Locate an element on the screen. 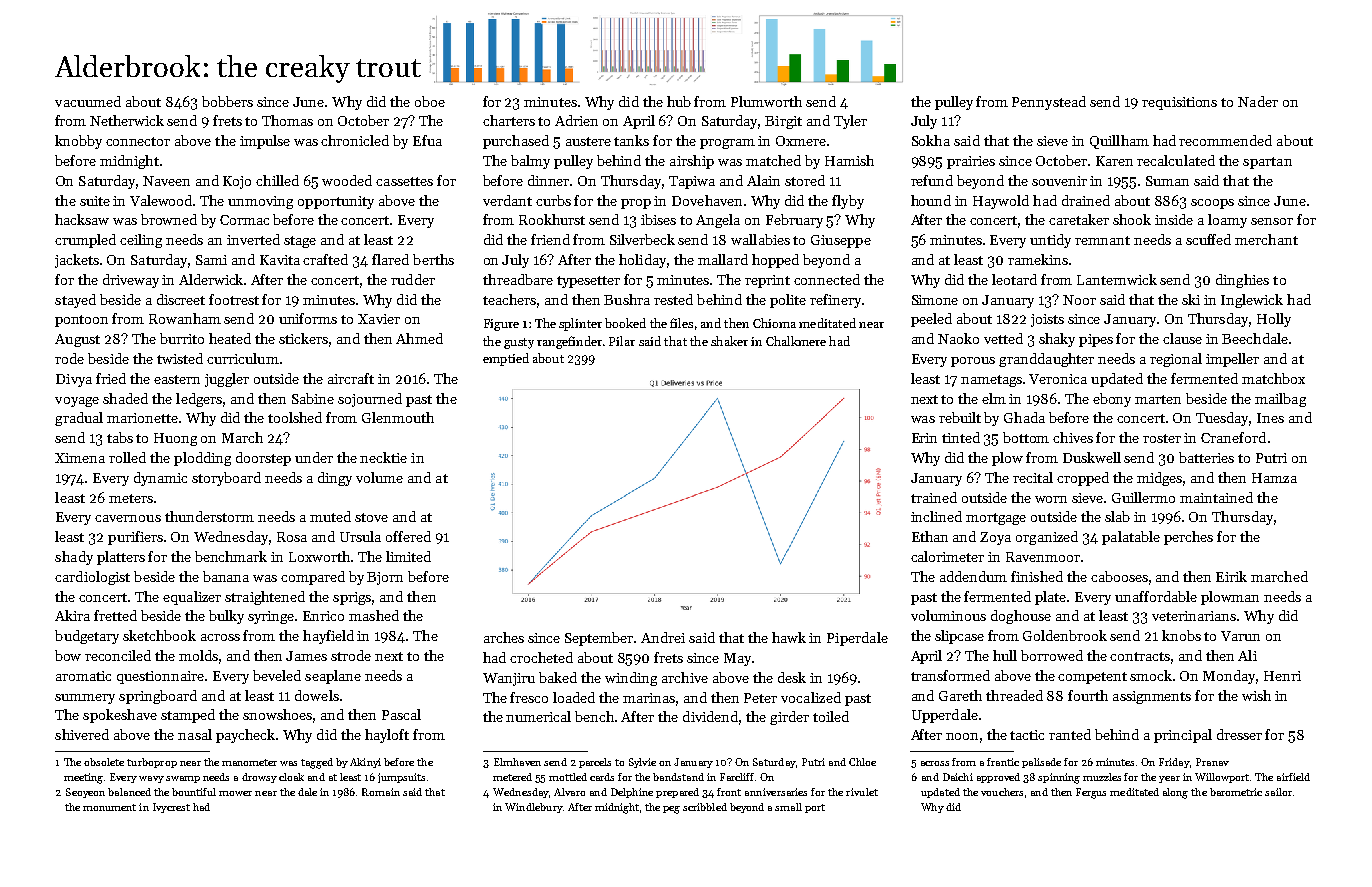 Image resolution: width=1372 pixels, height=887 pixels. trained is located at coordinates (934, 497).
